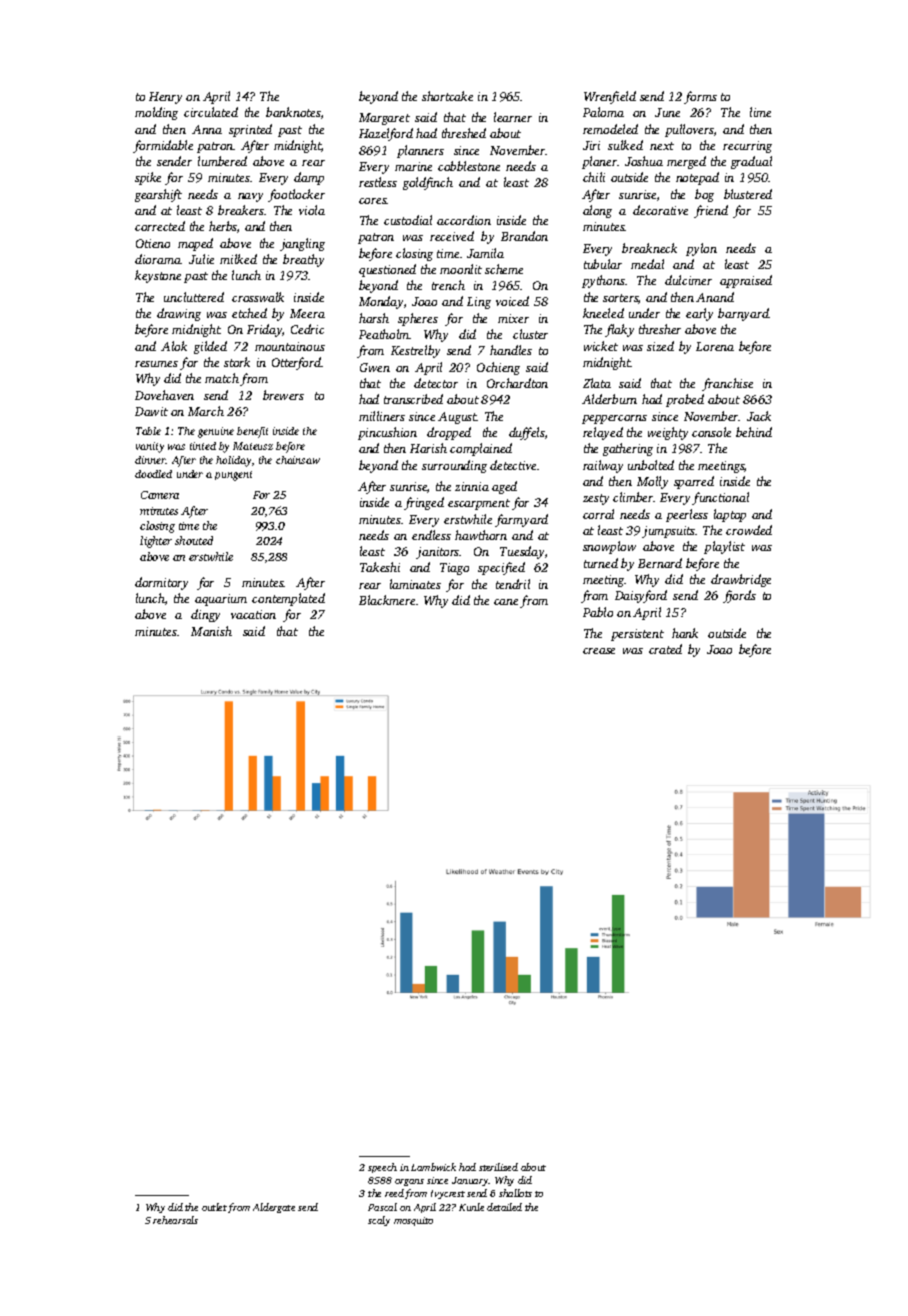 The height and width of the document is (1316, 908). What do you see at coordinates (498, 1167) in the document?
I see `sterilized` at bounding box center [498, 1167].
